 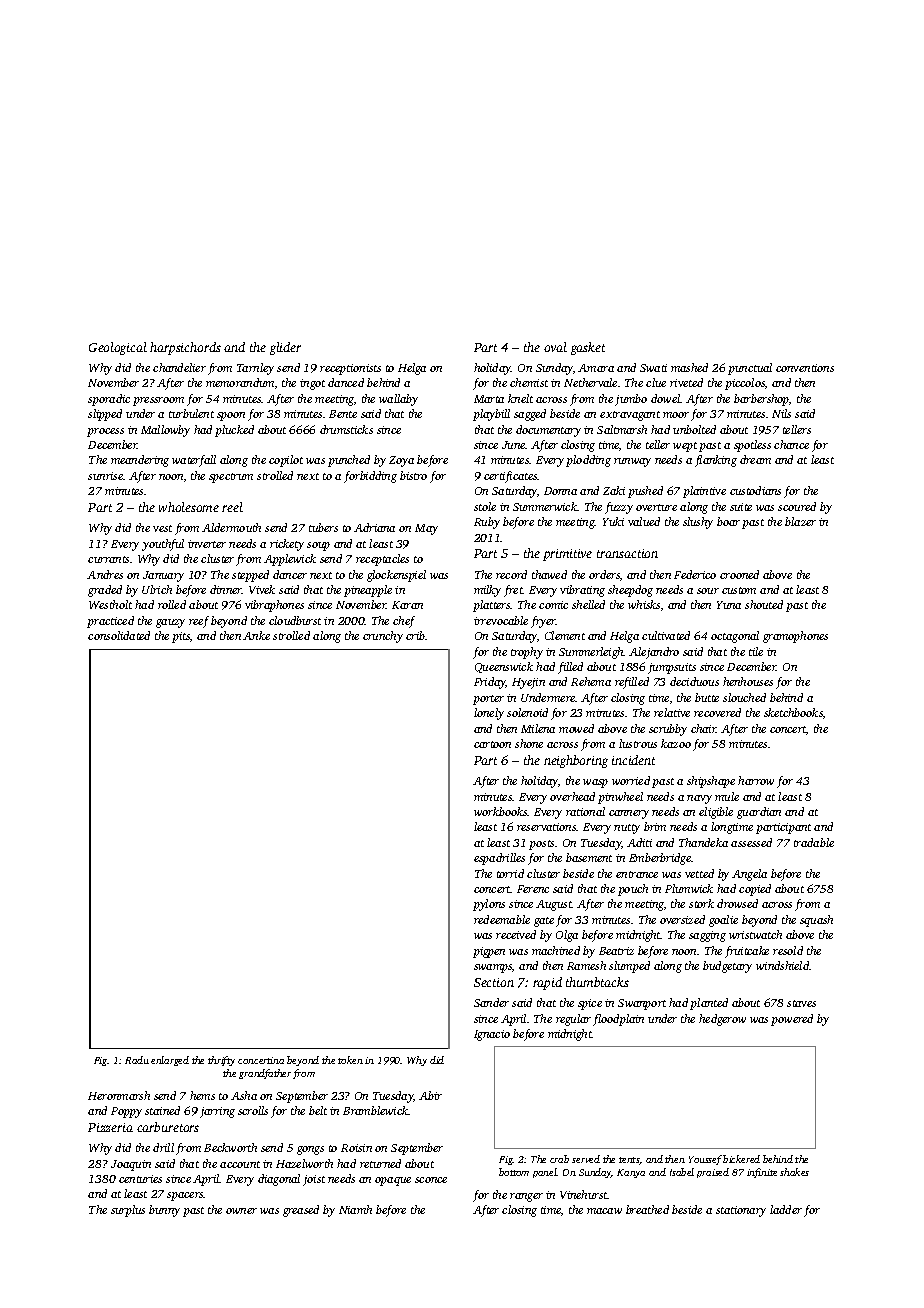 What do you see at coordinates (795, 637) in the screenshot?
I see `gramophones` at bounding box center [795, 637].
